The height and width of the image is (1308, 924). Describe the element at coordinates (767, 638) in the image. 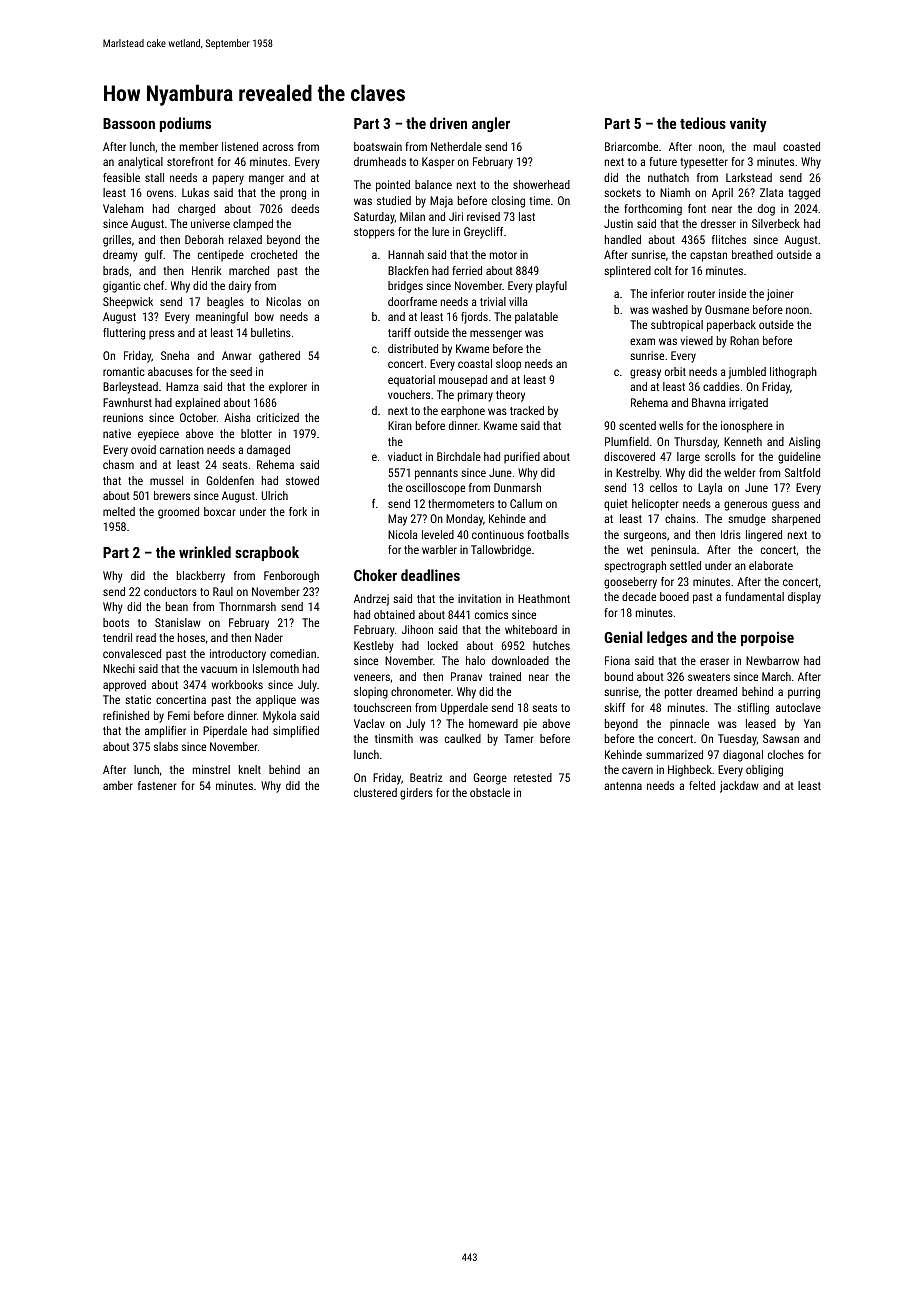

I see `porpoise` at that location.
